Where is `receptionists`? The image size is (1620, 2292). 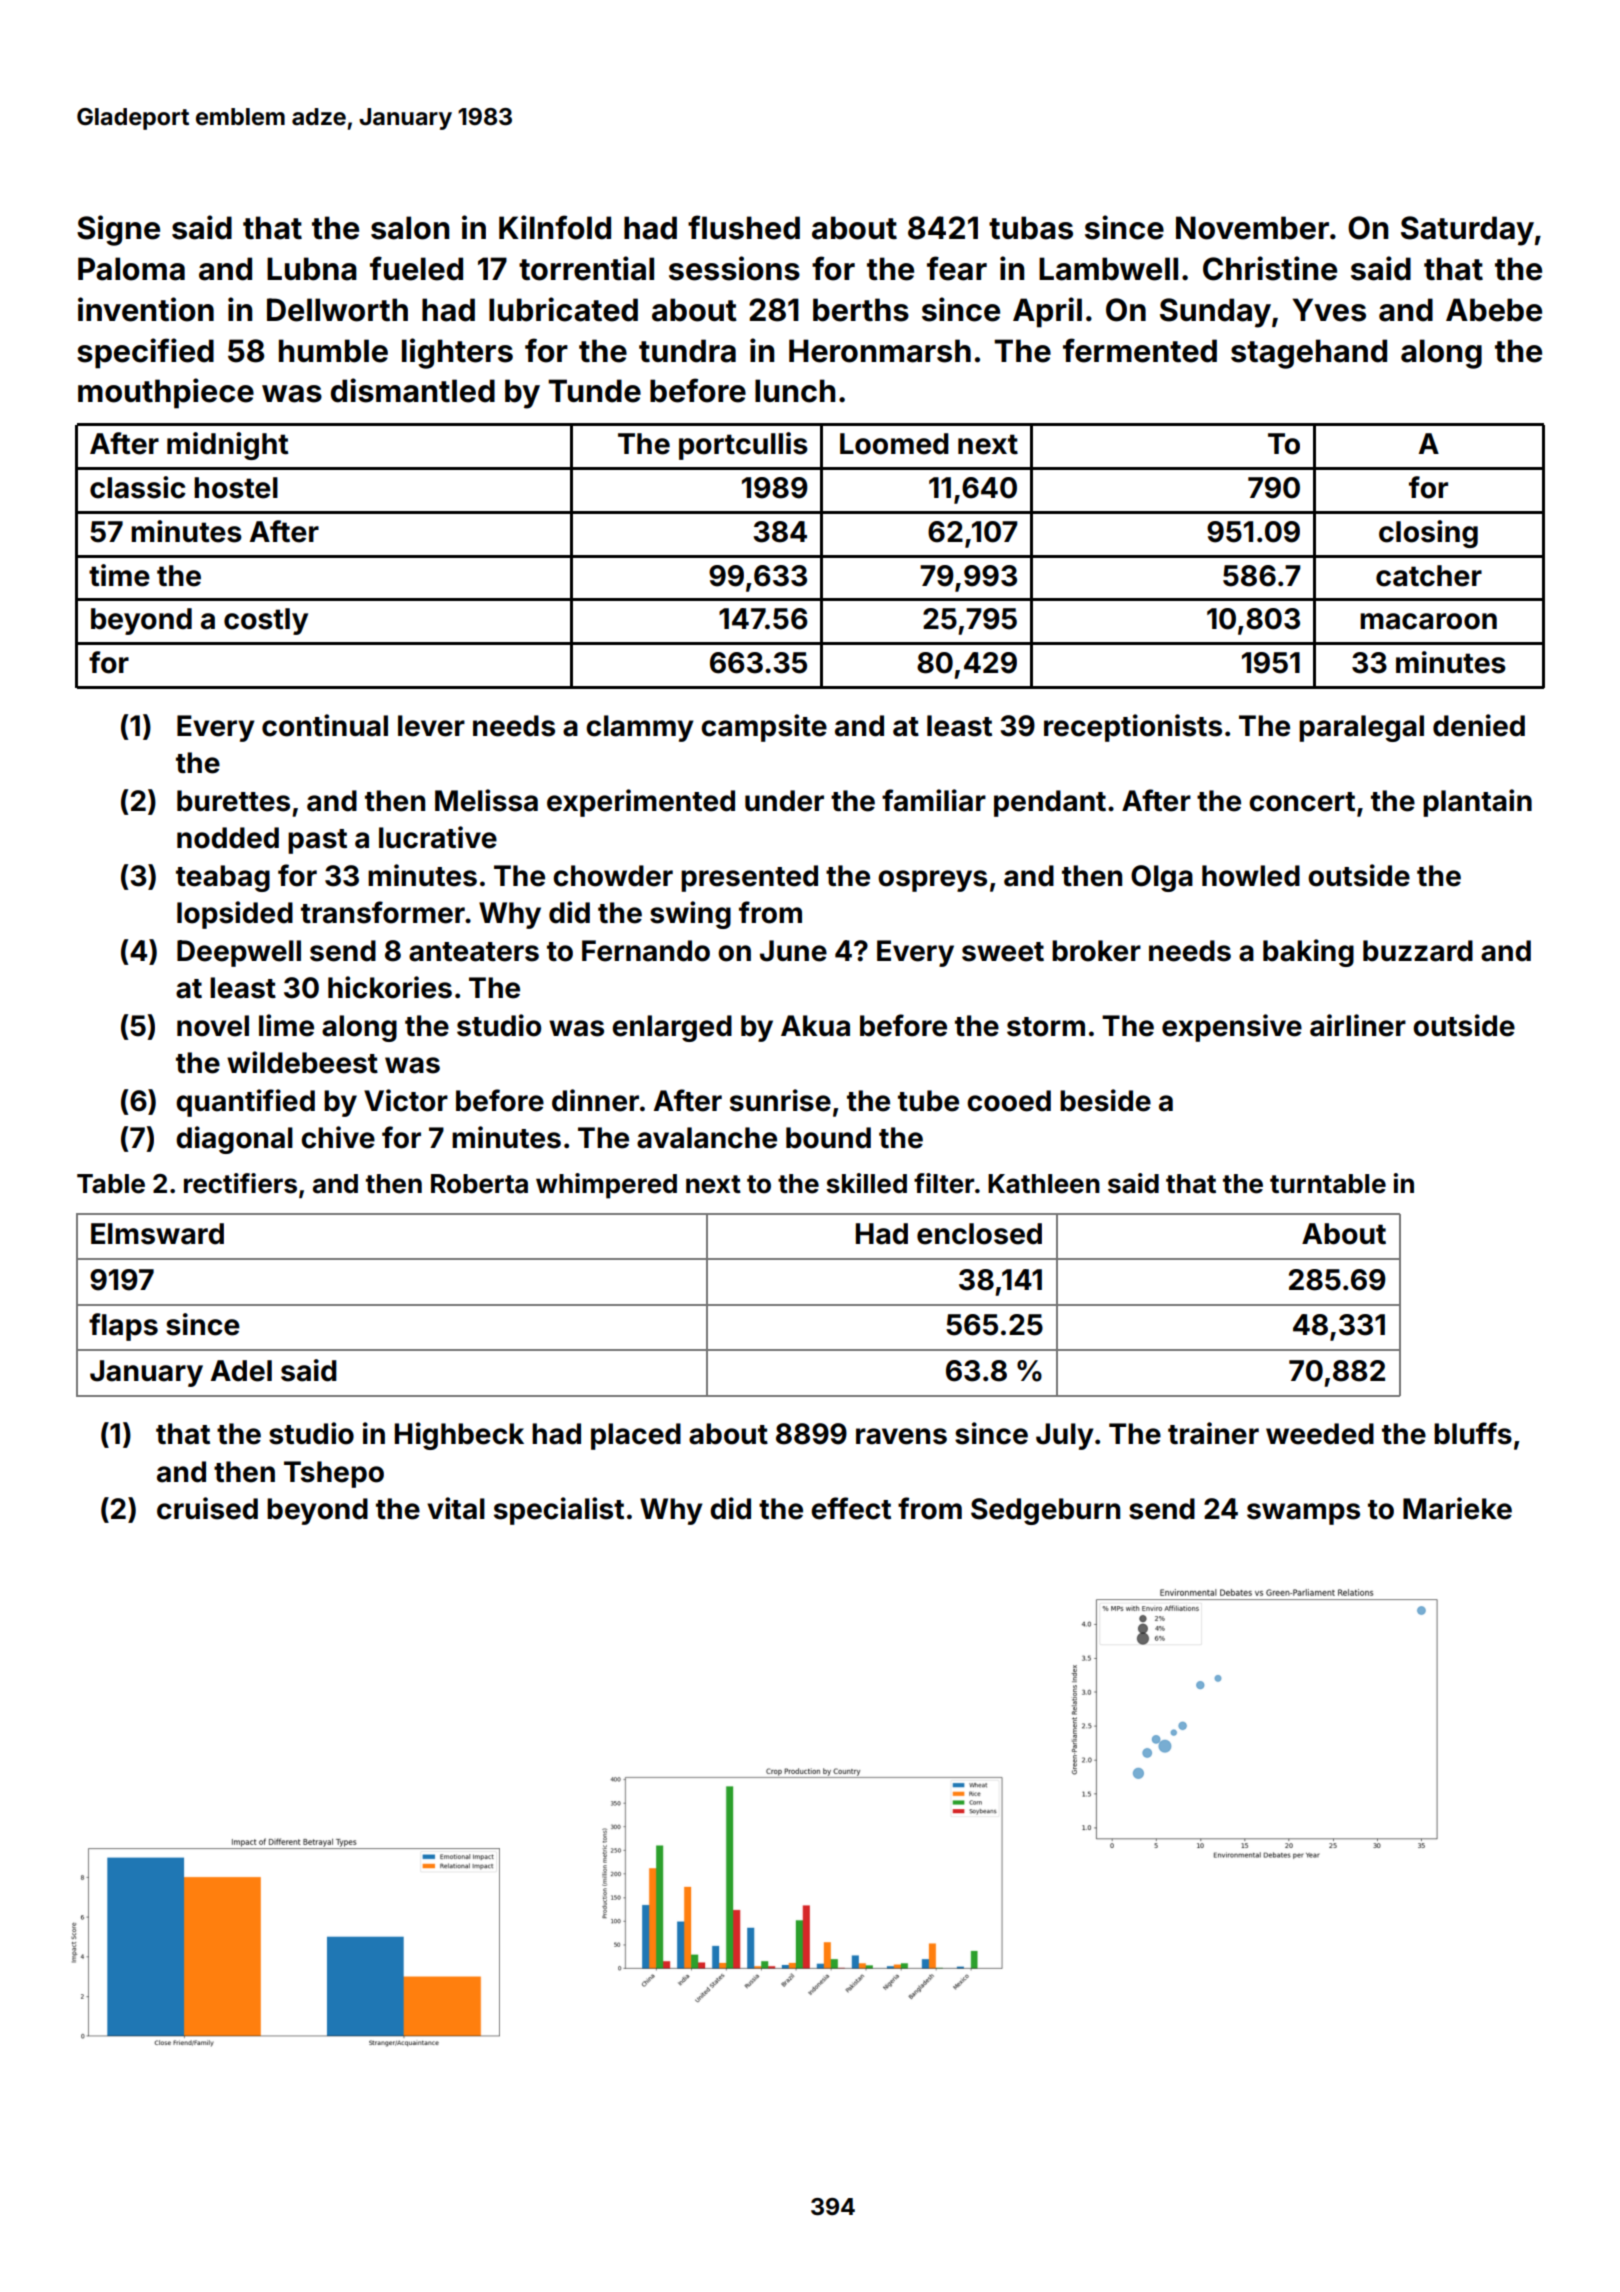 receptionists is located at coordinates (1133, 728).
